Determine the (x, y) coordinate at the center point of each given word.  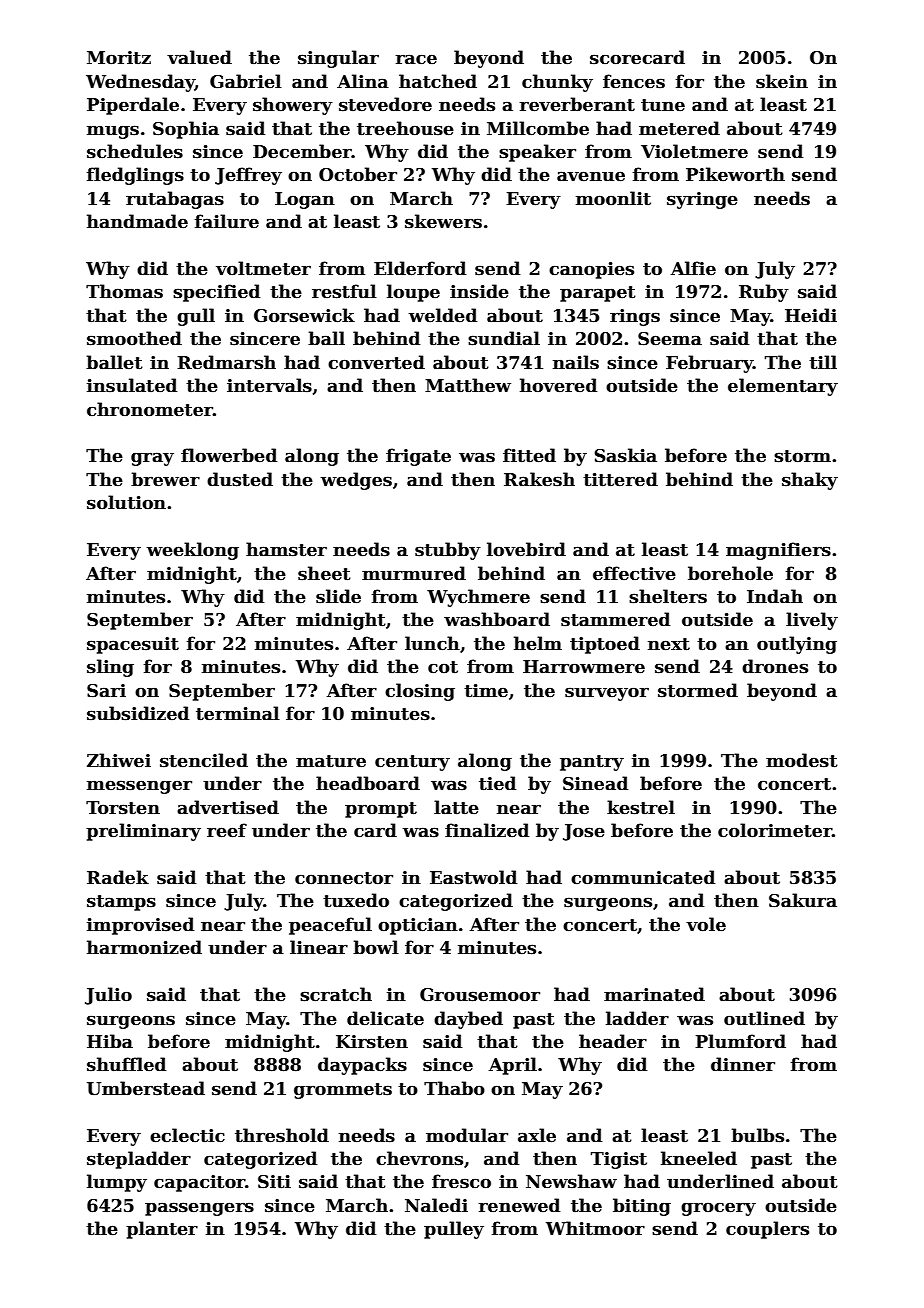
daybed (468, 1020)
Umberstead (146, 1088)
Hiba (110, 1041)
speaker (537, 153)
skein (782, 81)
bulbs (757, 1135)
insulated (132, 385)
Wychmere (478, 598)
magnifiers (778, 551)
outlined (764, 1018)
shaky (810, 481)
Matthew (468, 385)
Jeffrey (248, 176)
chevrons (419, 1158)
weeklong (192, 551)
